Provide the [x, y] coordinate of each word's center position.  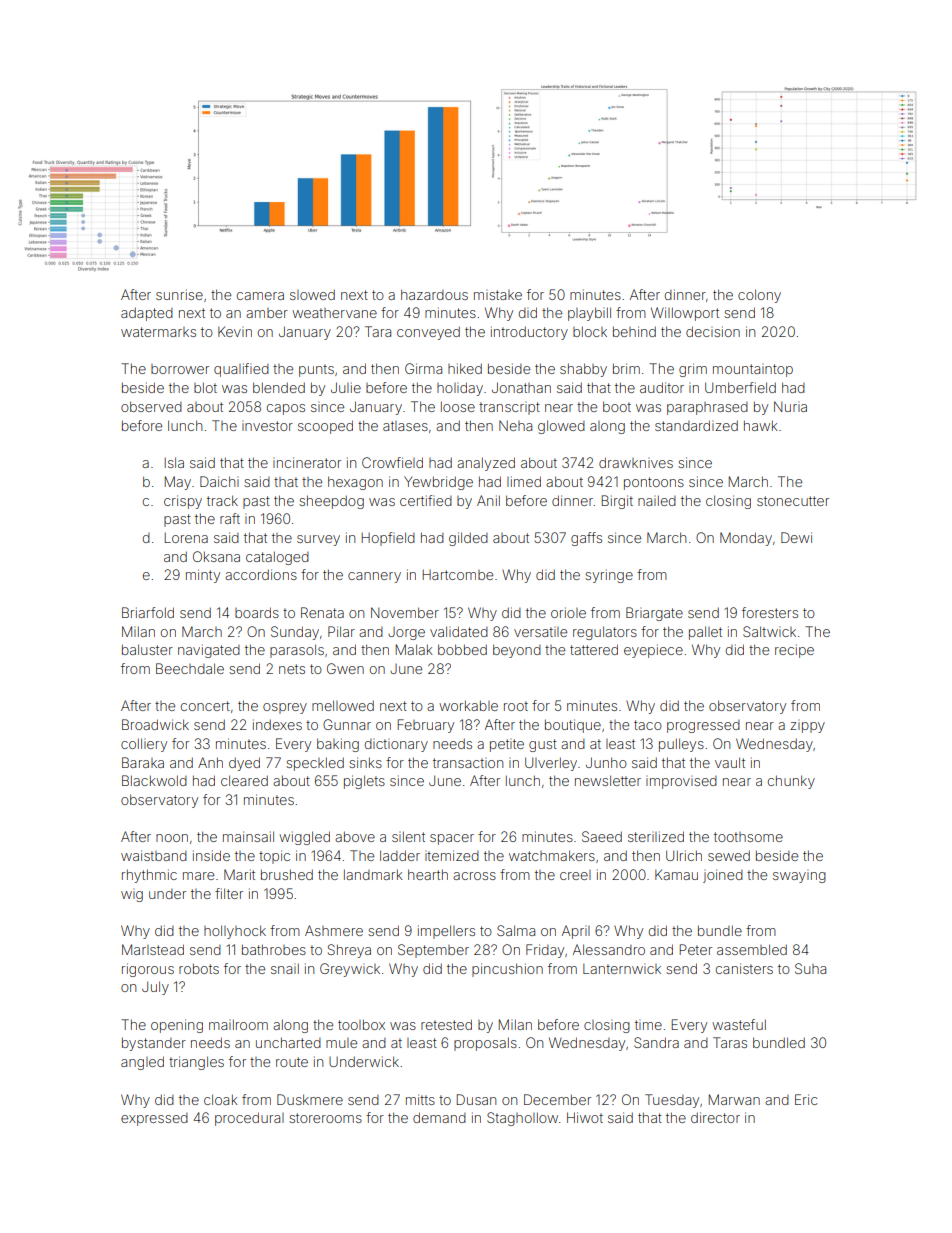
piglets [364, 782]
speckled [315, 764]
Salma [516, 930]
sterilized [656, 836]
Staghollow [522, 1119]
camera [260, 296]
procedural [249, 1119]
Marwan [734, 1099]
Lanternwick [622, 969]
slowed [312, 294]
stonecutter [793, 501]
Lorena [186, 538]
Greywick [350, 970]
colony [759, 296]
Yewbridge [438, 483]
